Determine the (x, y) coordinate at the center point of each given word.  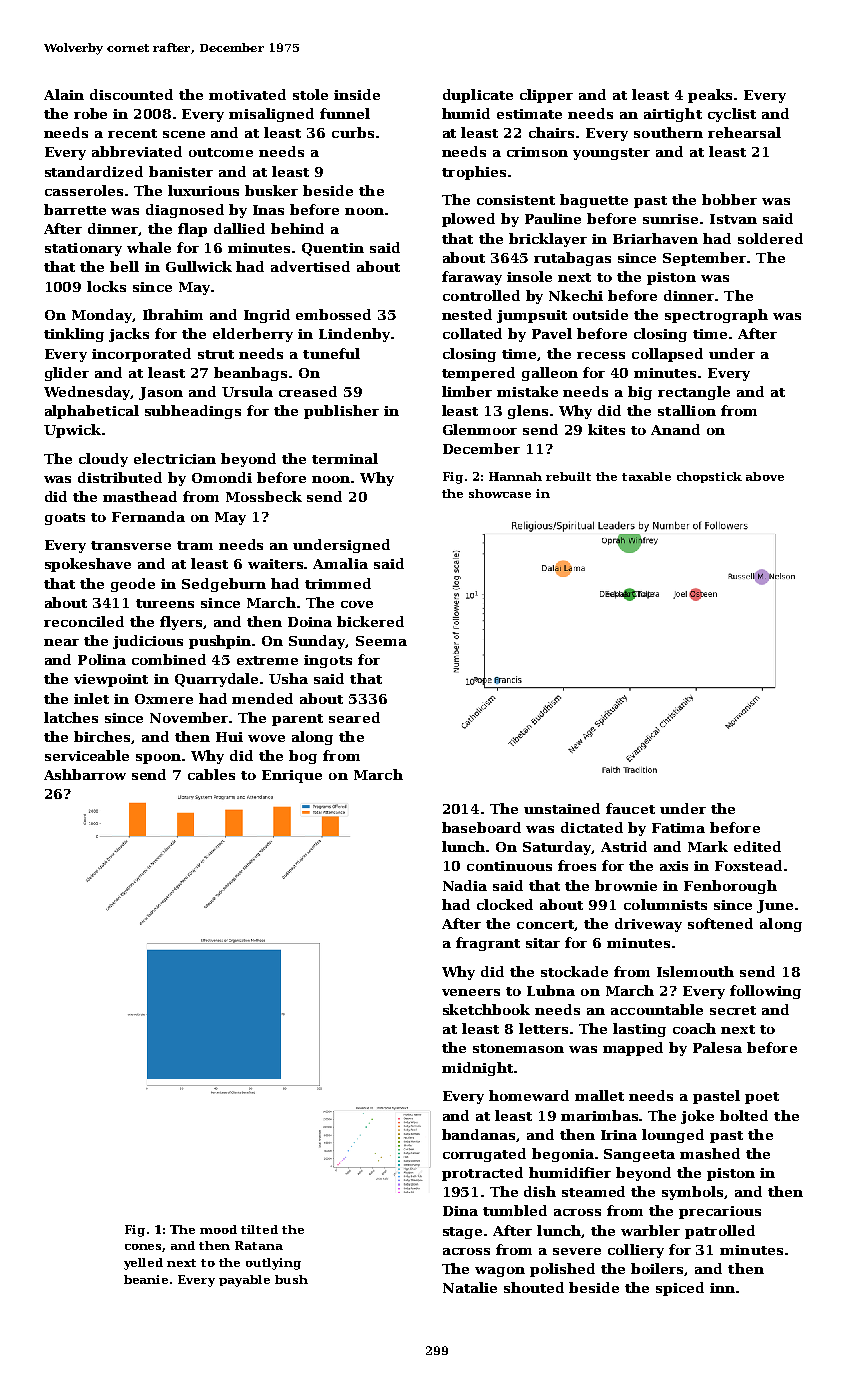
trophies (474, 173)
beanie (146, 1279)
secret (733, 1010)
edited (757, 846)
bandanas (478, 1134)
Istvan (733, 219)
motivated (247, 94)
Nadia (465, 885)
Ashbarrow (85, 774)
